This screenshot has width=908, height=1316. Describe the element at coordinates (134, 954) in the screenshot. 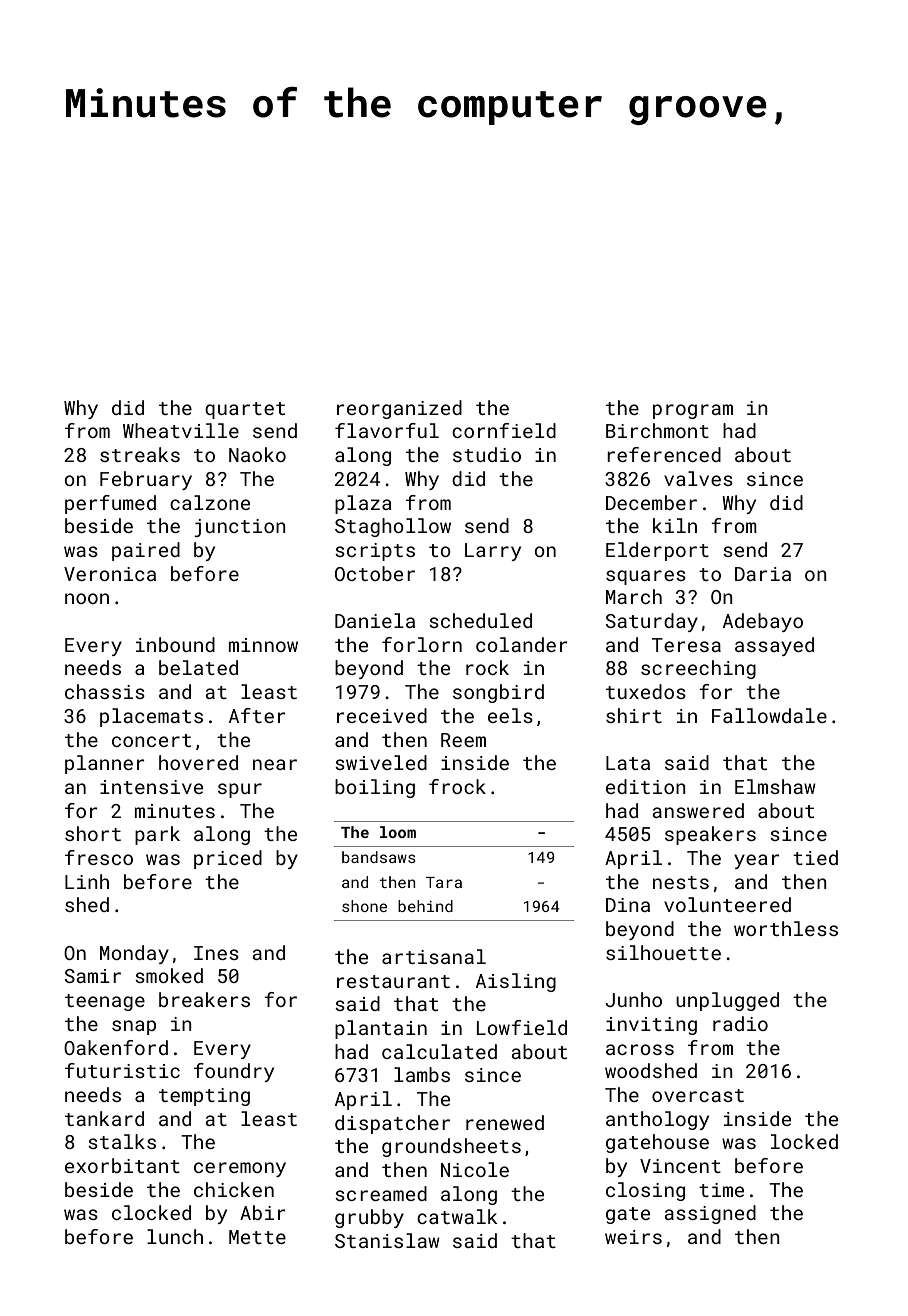

I see `Monday` at that location.
